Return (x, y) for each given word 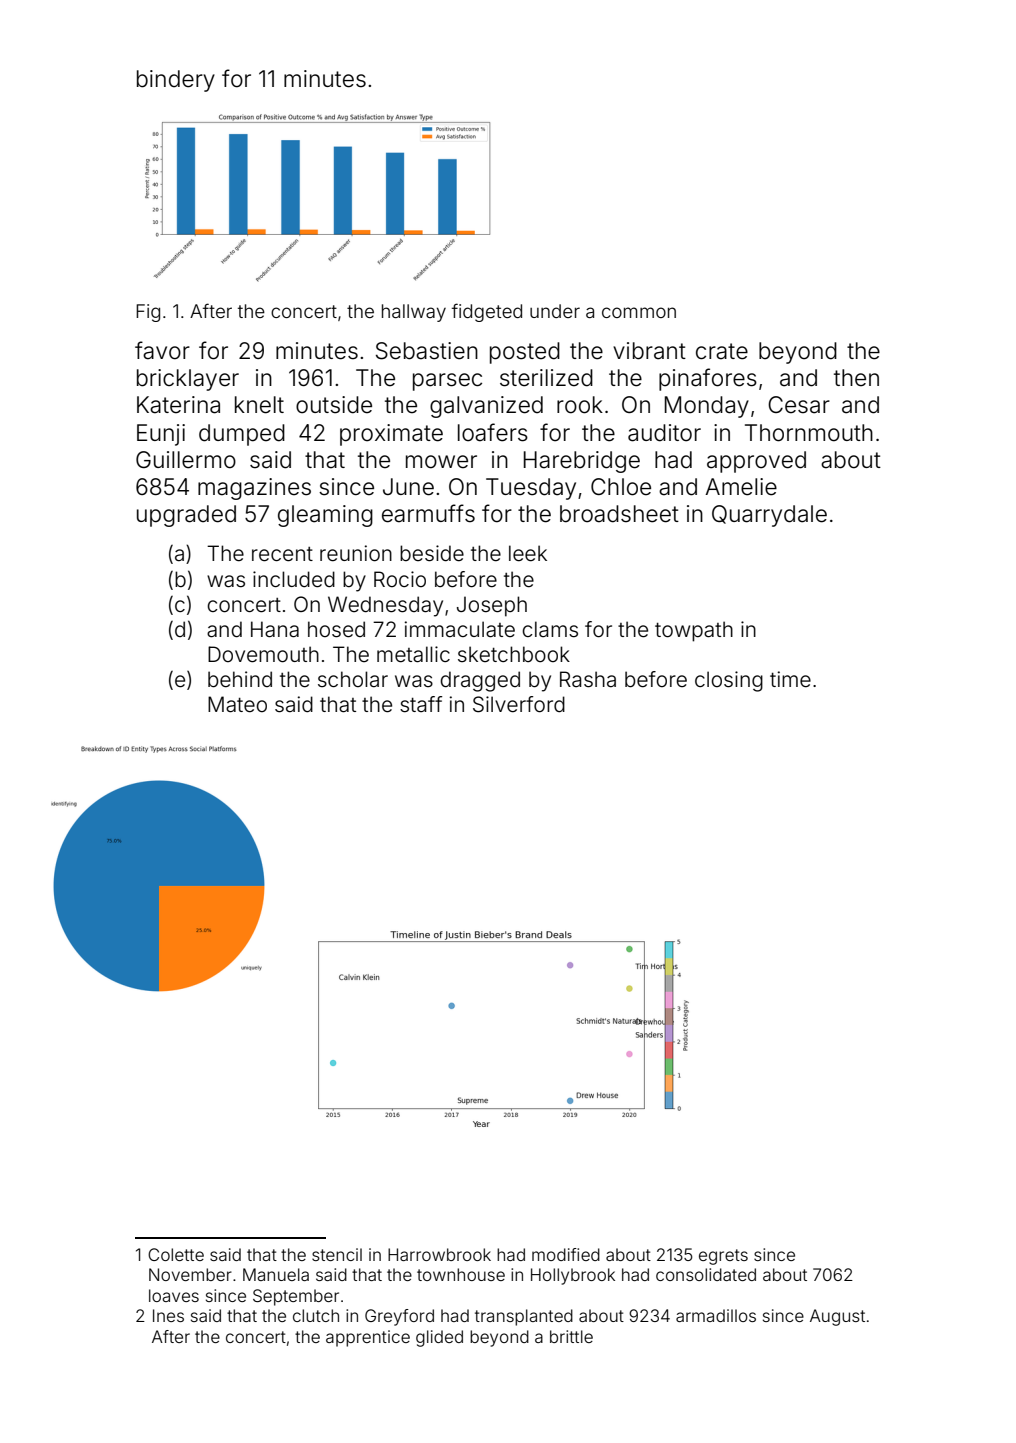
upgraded (186, 516)
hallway (414, 313)
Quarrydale (769, 516)
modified (566, 1254)
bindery (176, 81)
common (639, 312)
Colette (176, 1254)
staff (421, 704)
